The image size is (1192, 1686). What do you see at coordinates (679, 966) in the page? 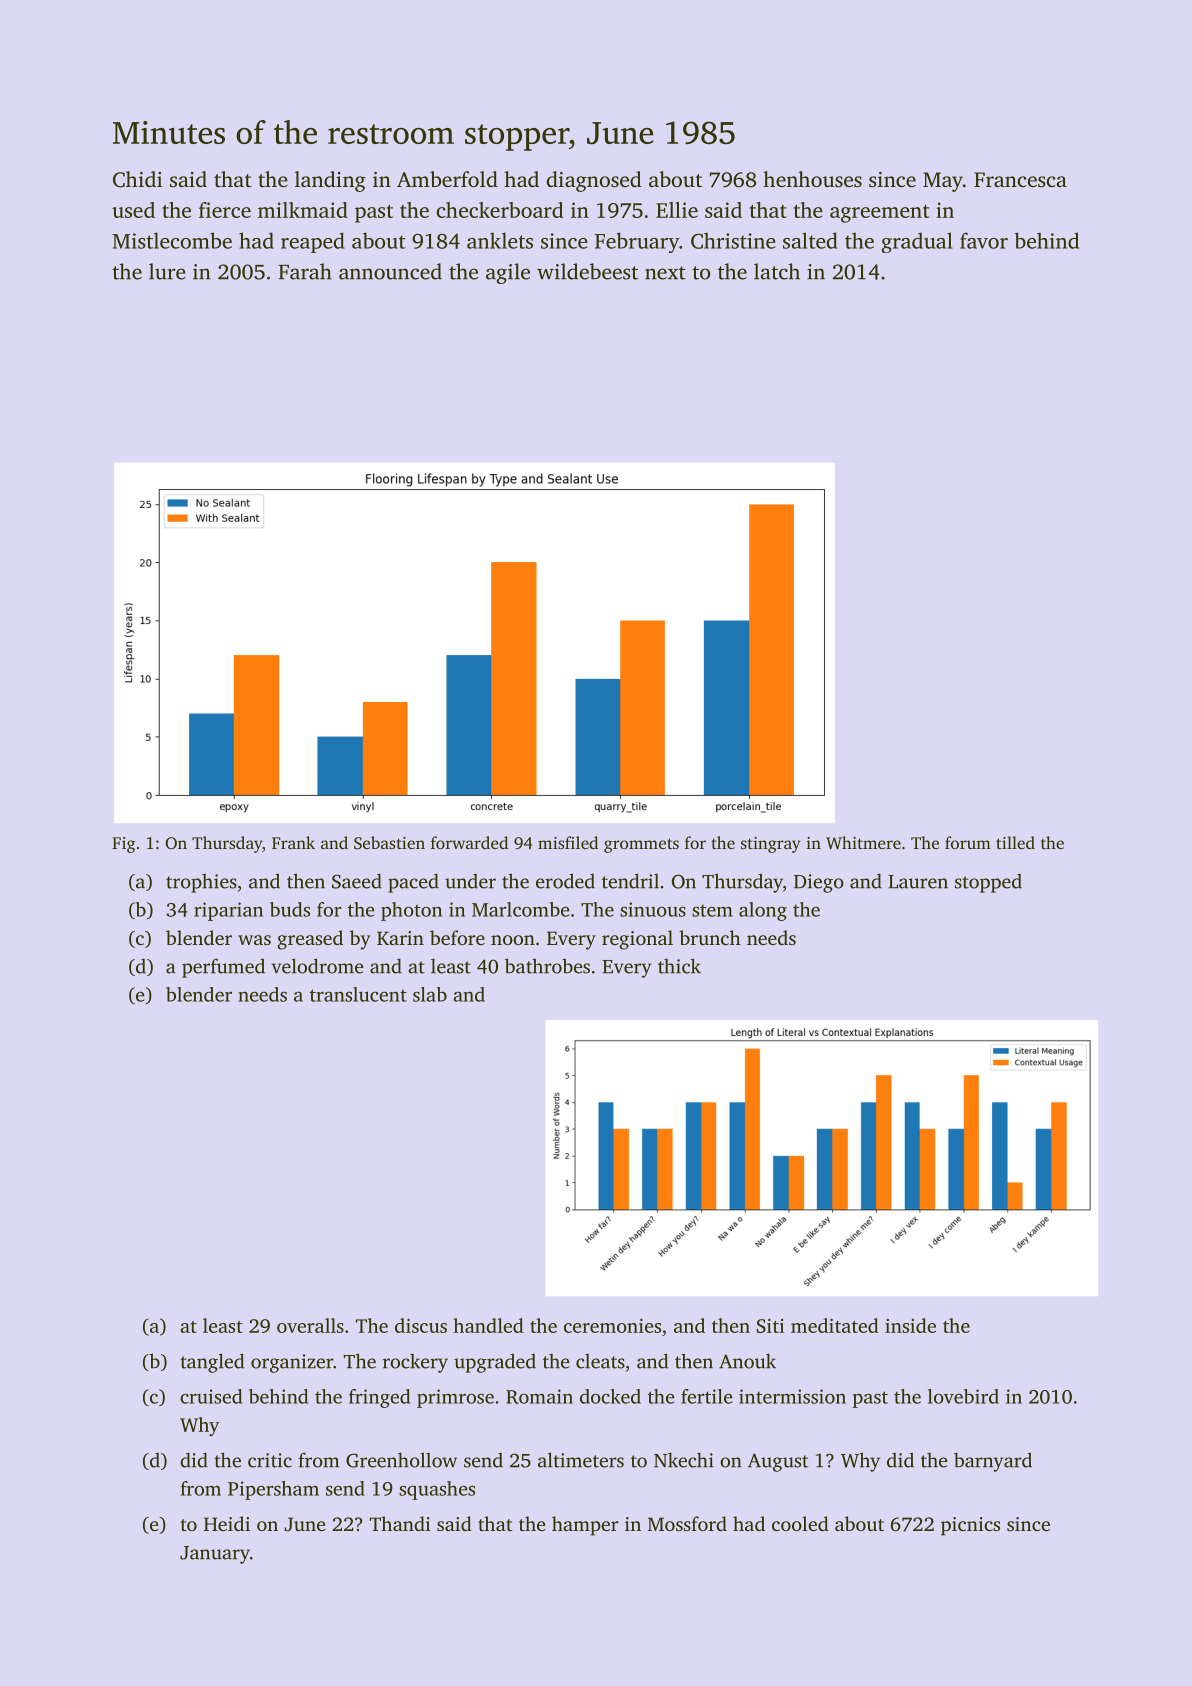
I see `thick` at bounding box center [679, 966].
